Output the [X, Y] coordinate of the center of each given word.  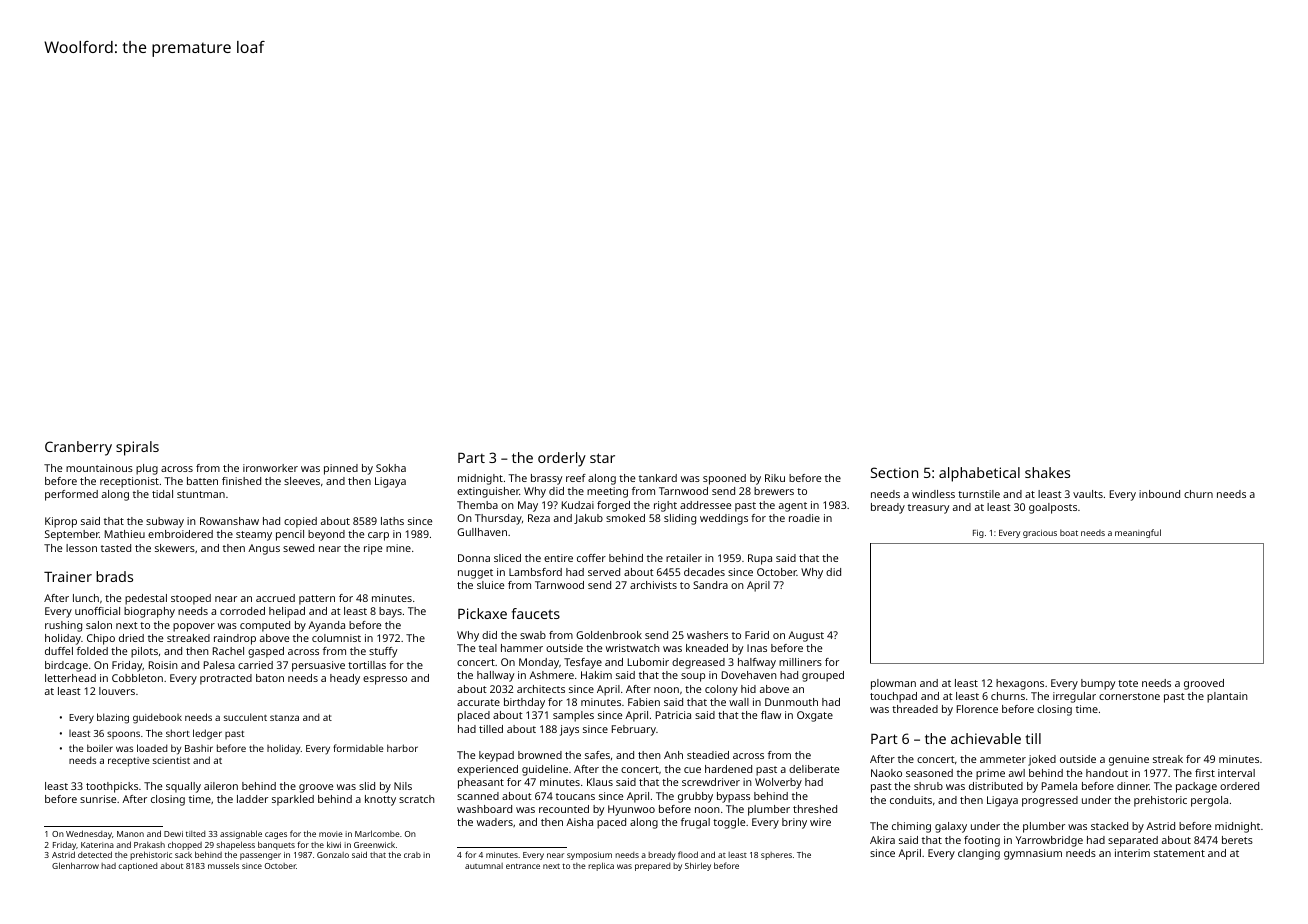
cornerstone [1129, 696]
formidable [358, 748]
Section [894, 472]
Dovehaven [749, 675]
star [602, 458]
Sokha [391, 468]
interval [1236, 773]
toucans [575, 796]
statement [1179, 853]
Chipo [101, 639]
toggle [729, 823]
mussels [223, 865]
